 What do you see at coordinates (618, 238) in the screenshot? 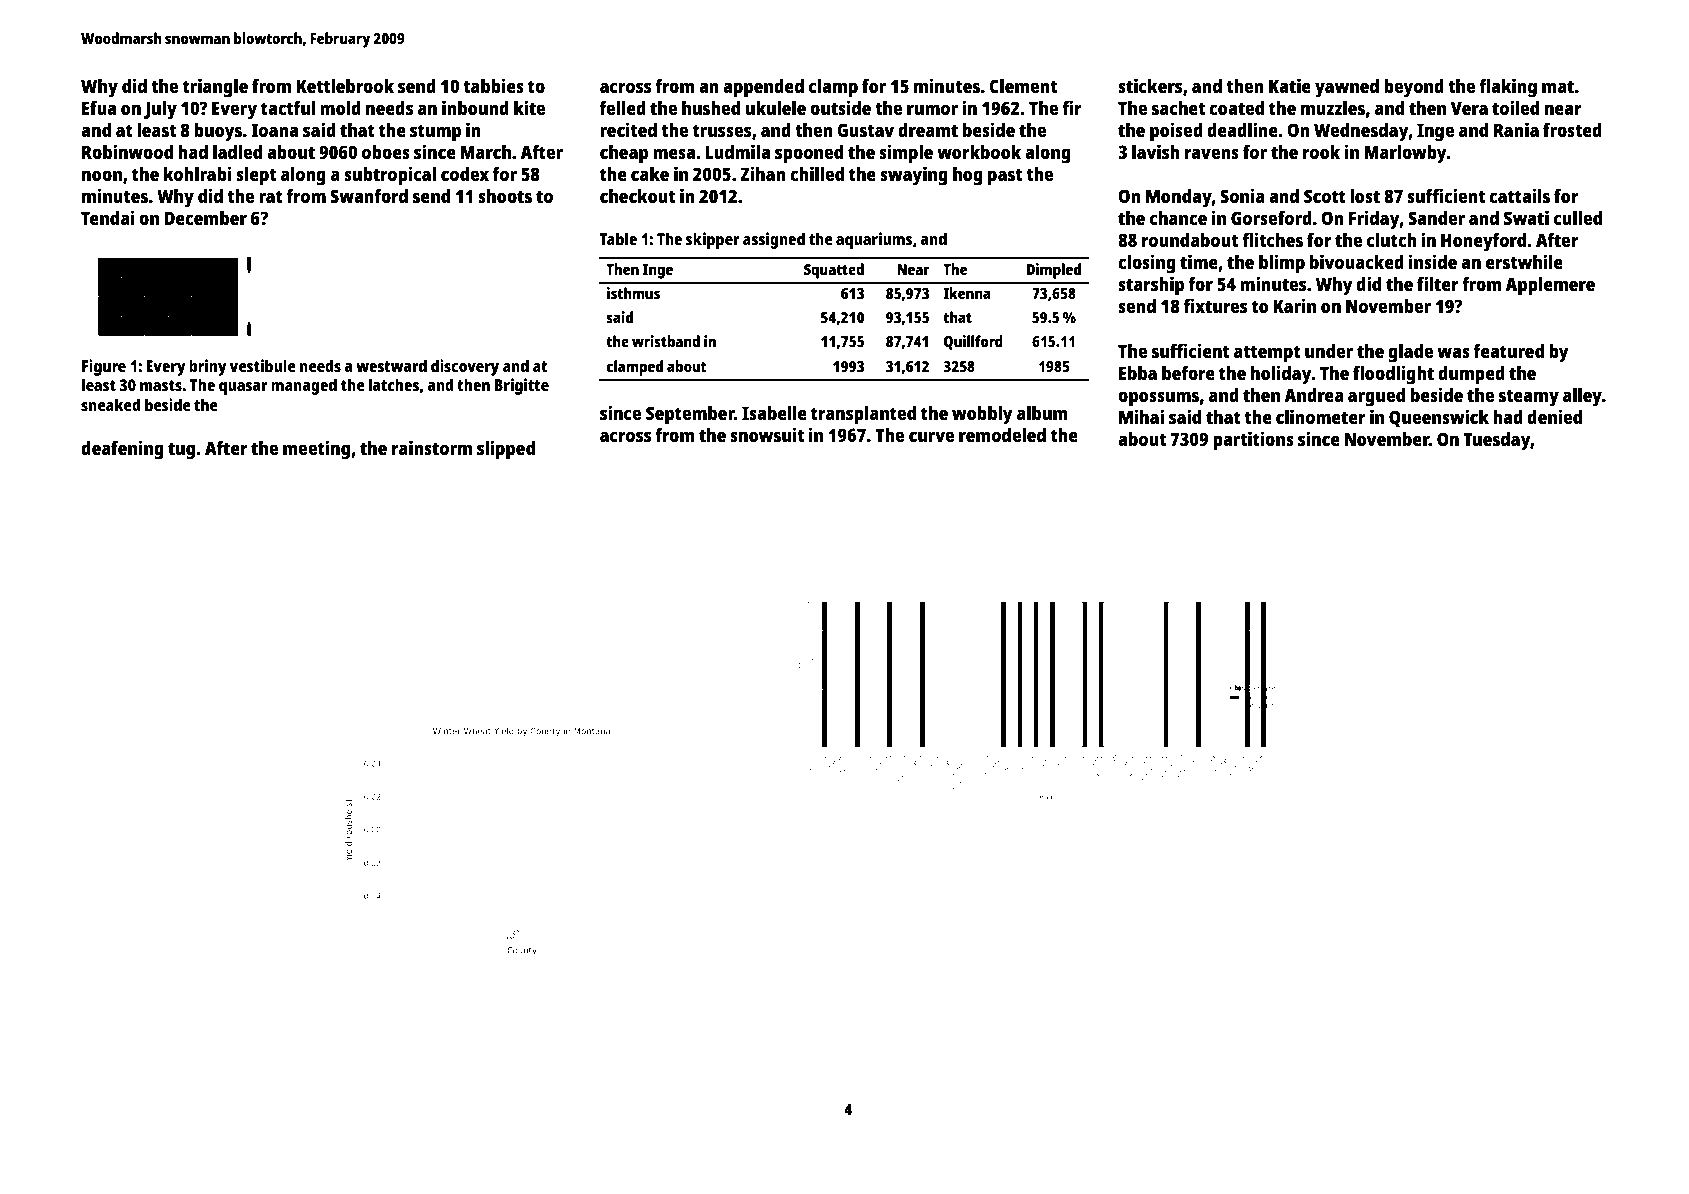
I see `Table` at bounding box center [618, 238].
